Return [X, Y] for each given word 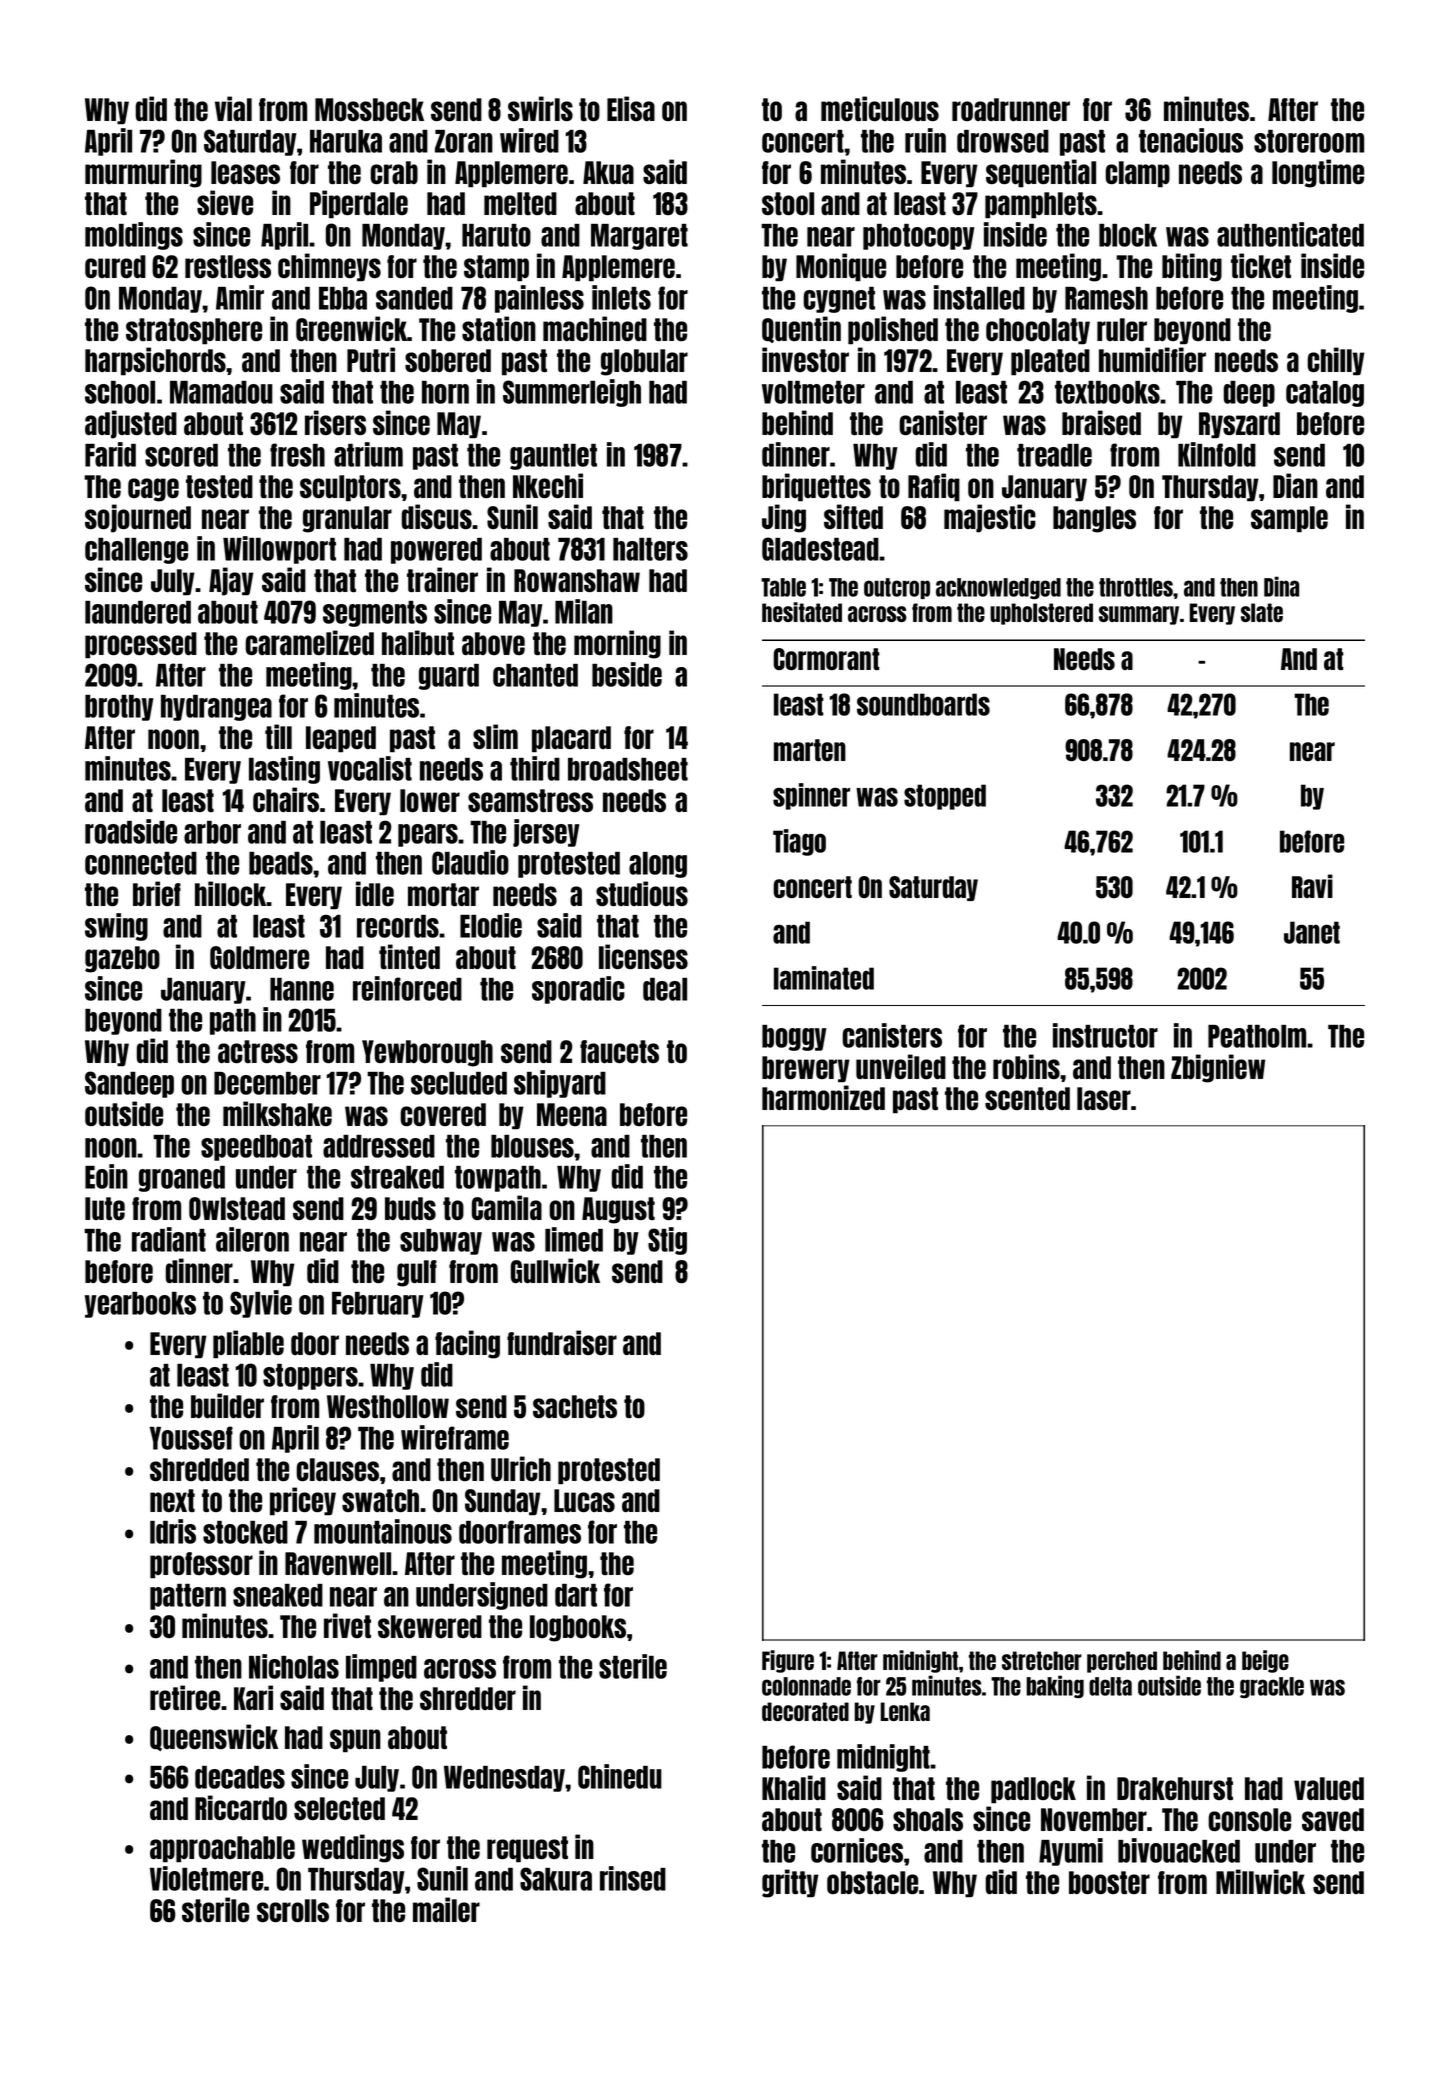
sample [1289, 519]
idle [375, 893]
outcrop [897, 588]
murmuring [143, 173]
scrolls [293, 1910]
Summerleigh [572, 393]
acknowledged [998, 588]
